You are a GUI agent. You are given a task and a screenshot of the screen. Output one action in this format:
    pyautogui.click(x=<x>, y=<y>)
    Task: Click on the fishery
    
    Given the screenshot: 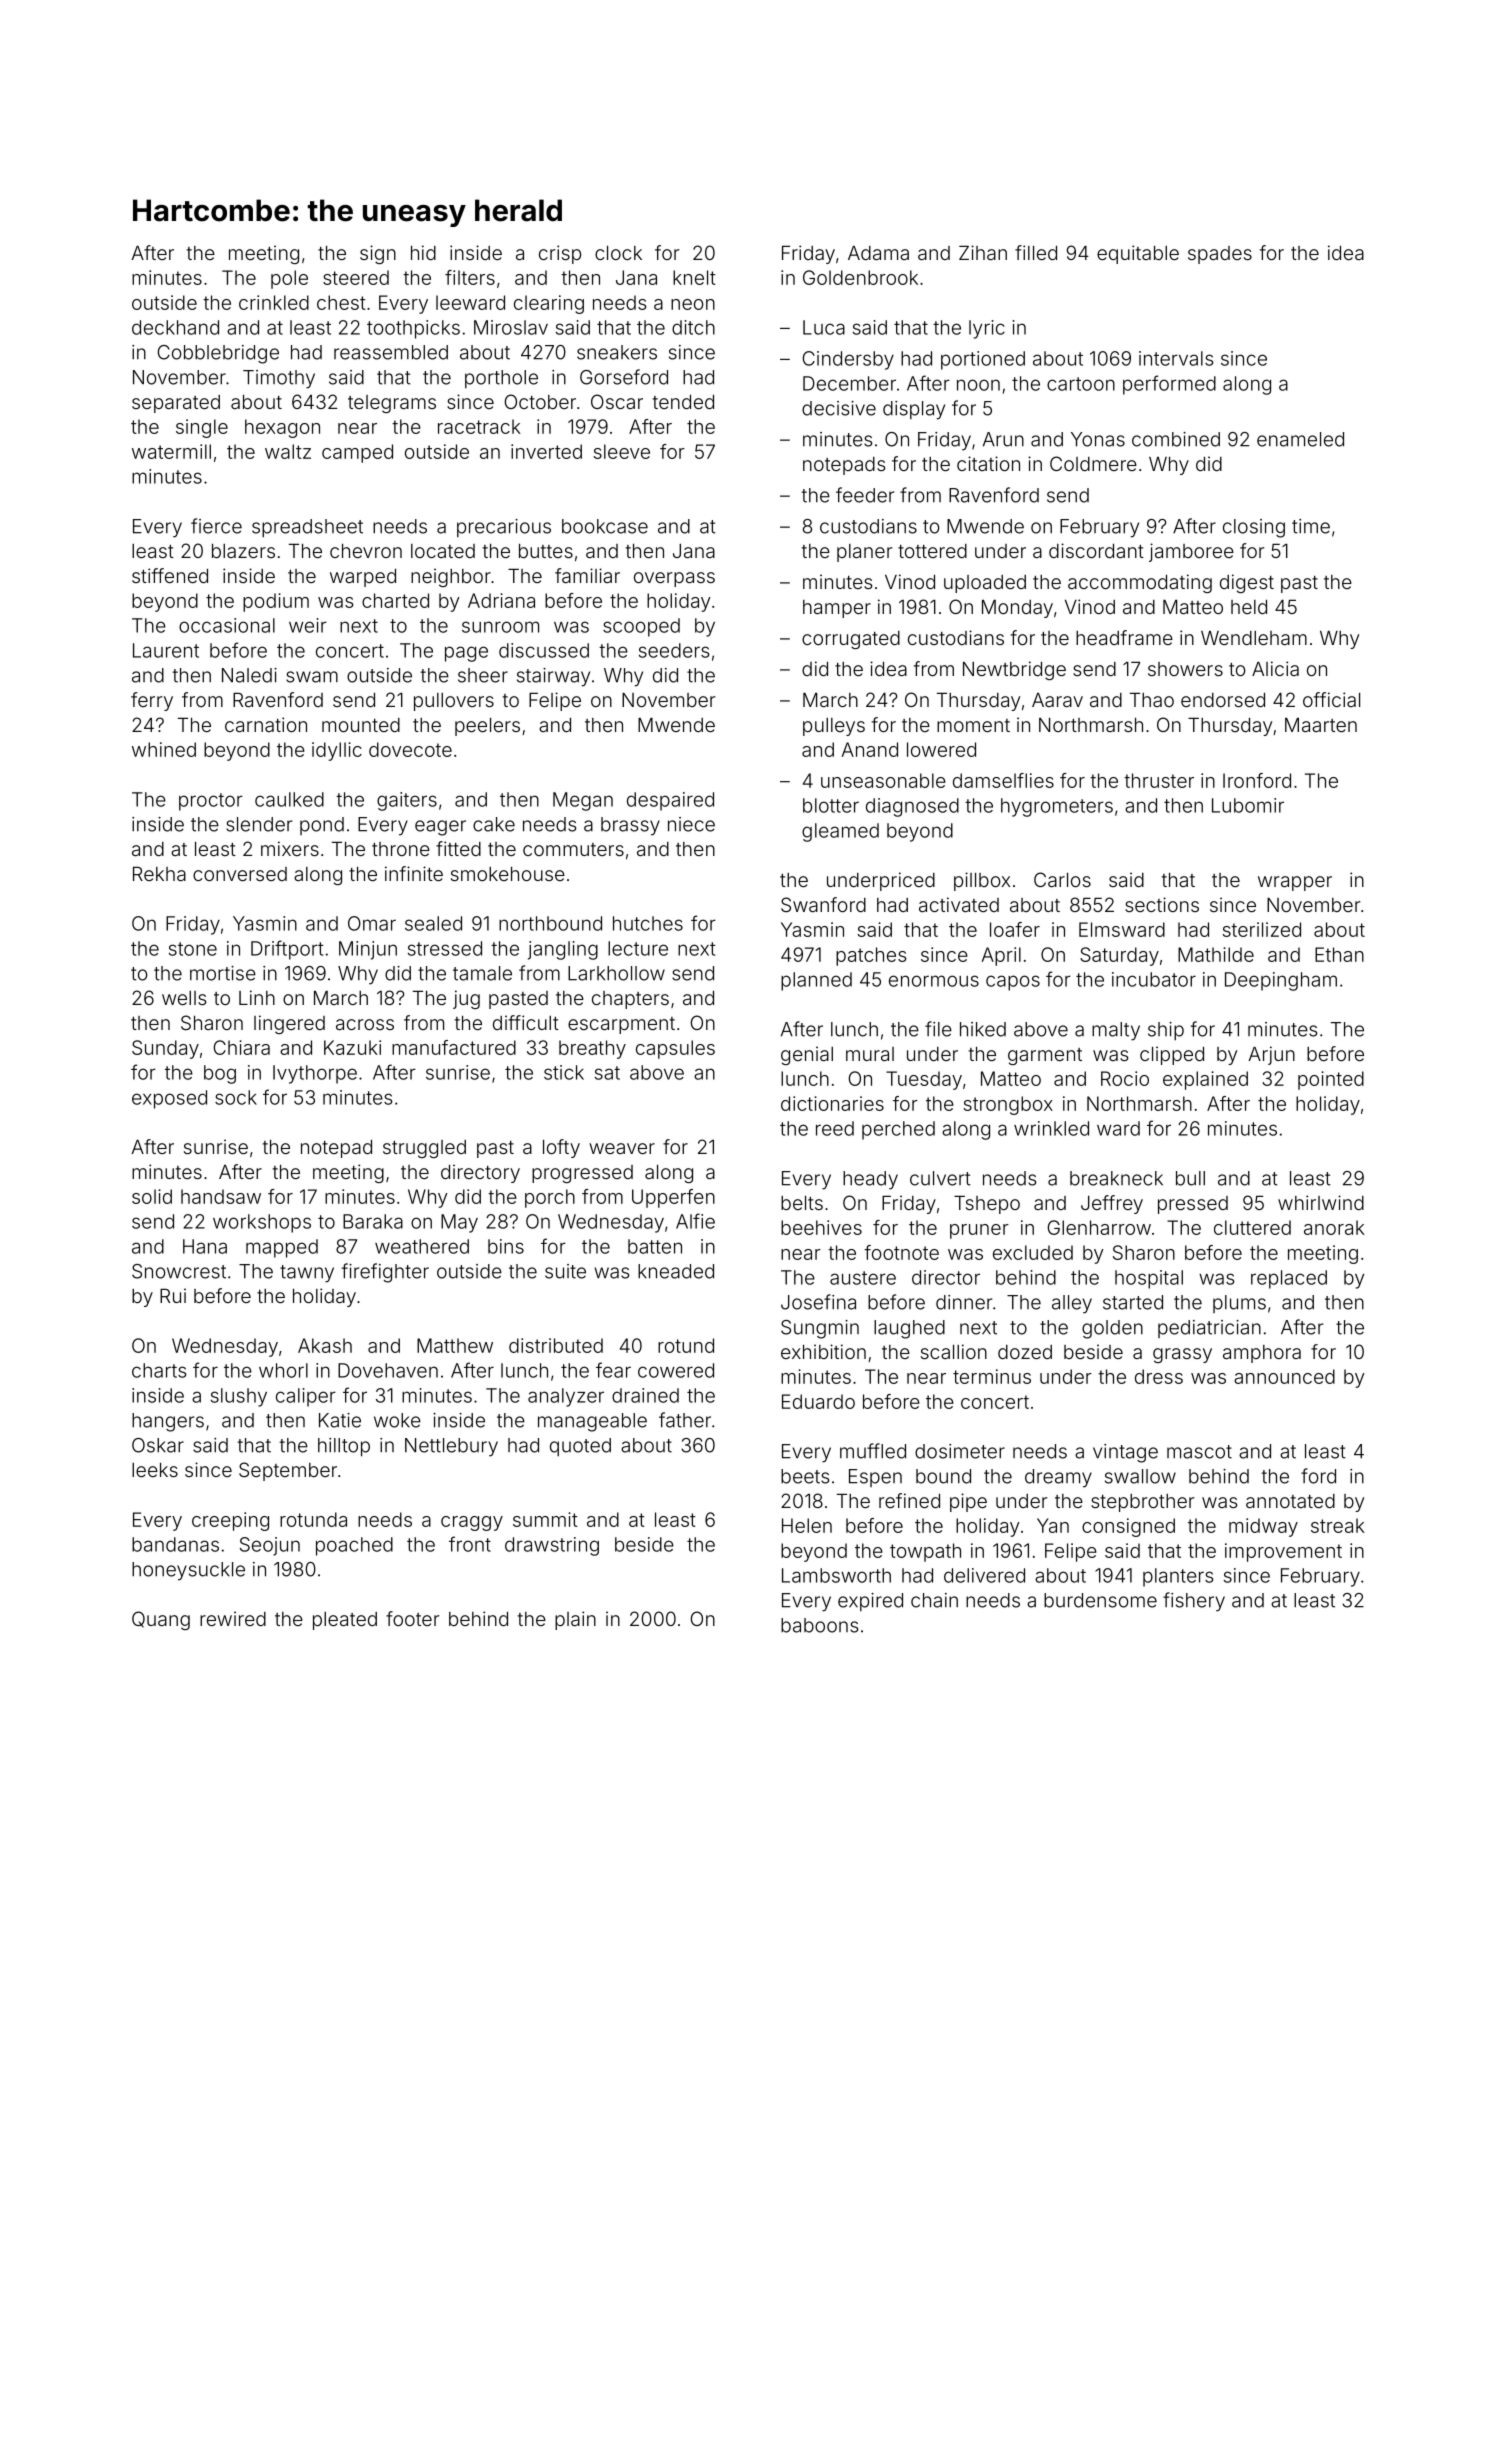 What is the action you would take?
    pyautogui.click(x=1194, y=1602)
